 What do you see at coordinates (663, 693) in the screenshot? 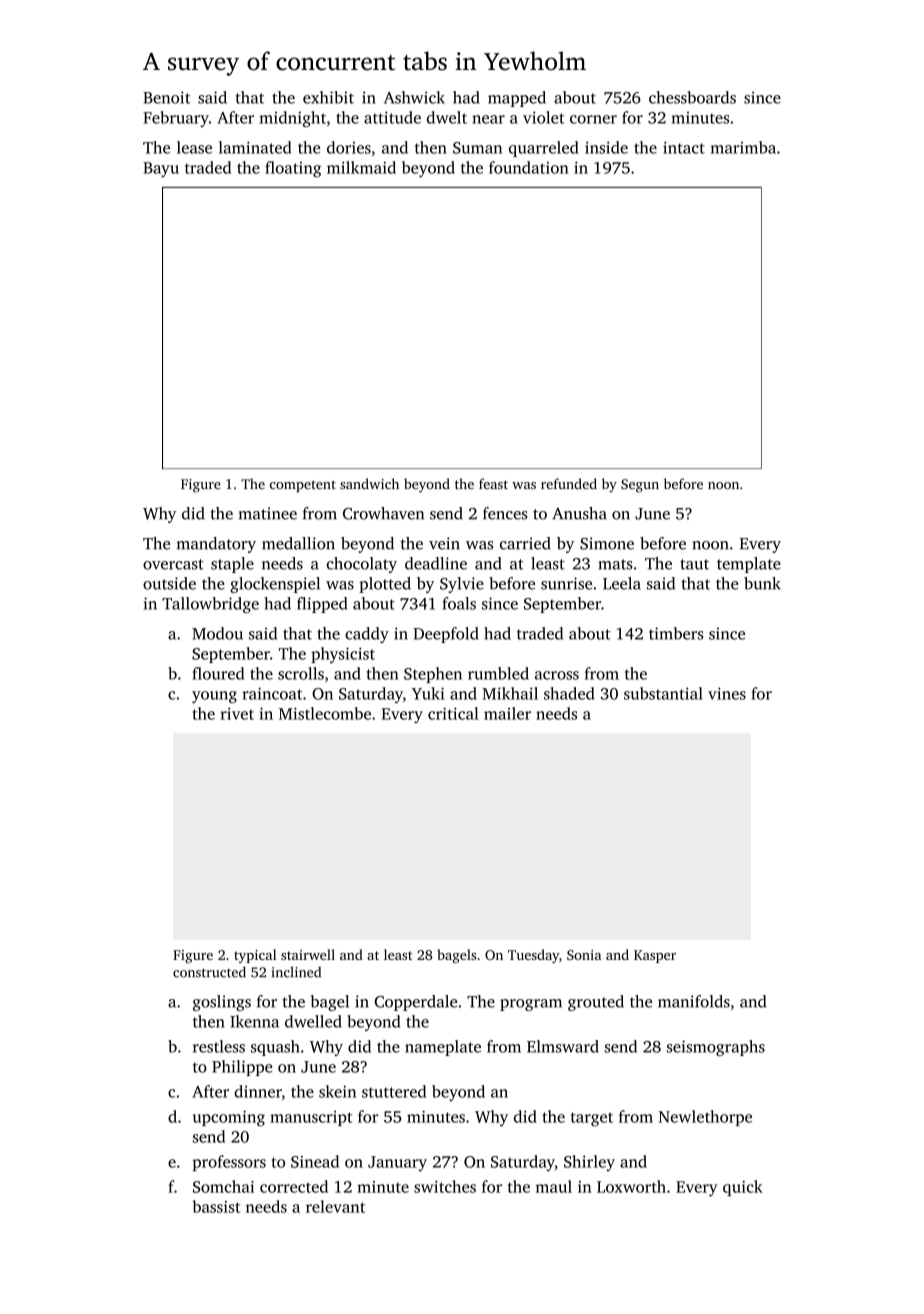
I see `substantial` at bounding box center [663, 693].
